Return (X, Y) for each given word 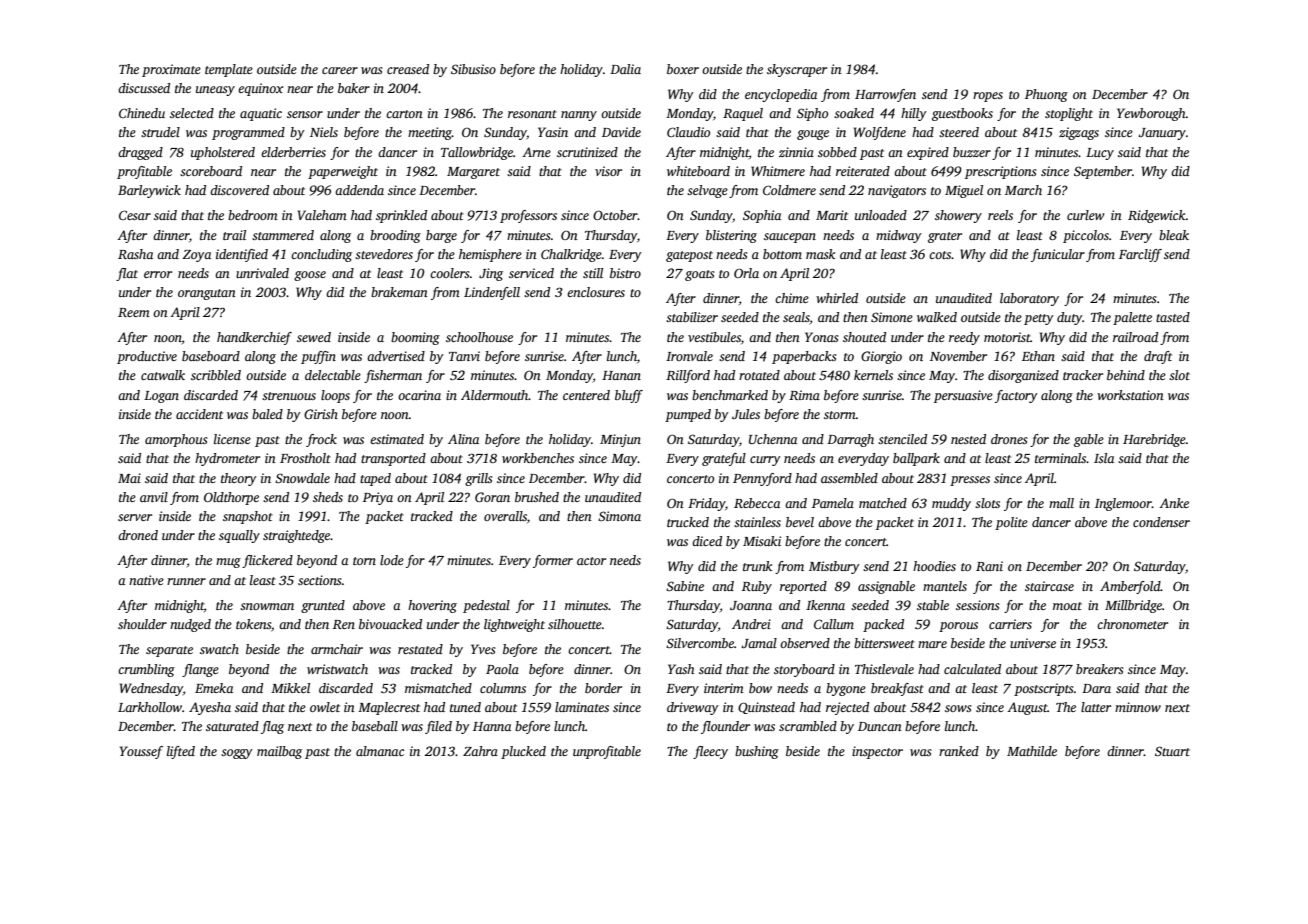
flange (200, 670)
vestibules (714, 337)
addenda (359, 190)
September (1103, 172)
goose (310, 276)
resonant (532, 114)
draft (1158, 357)
